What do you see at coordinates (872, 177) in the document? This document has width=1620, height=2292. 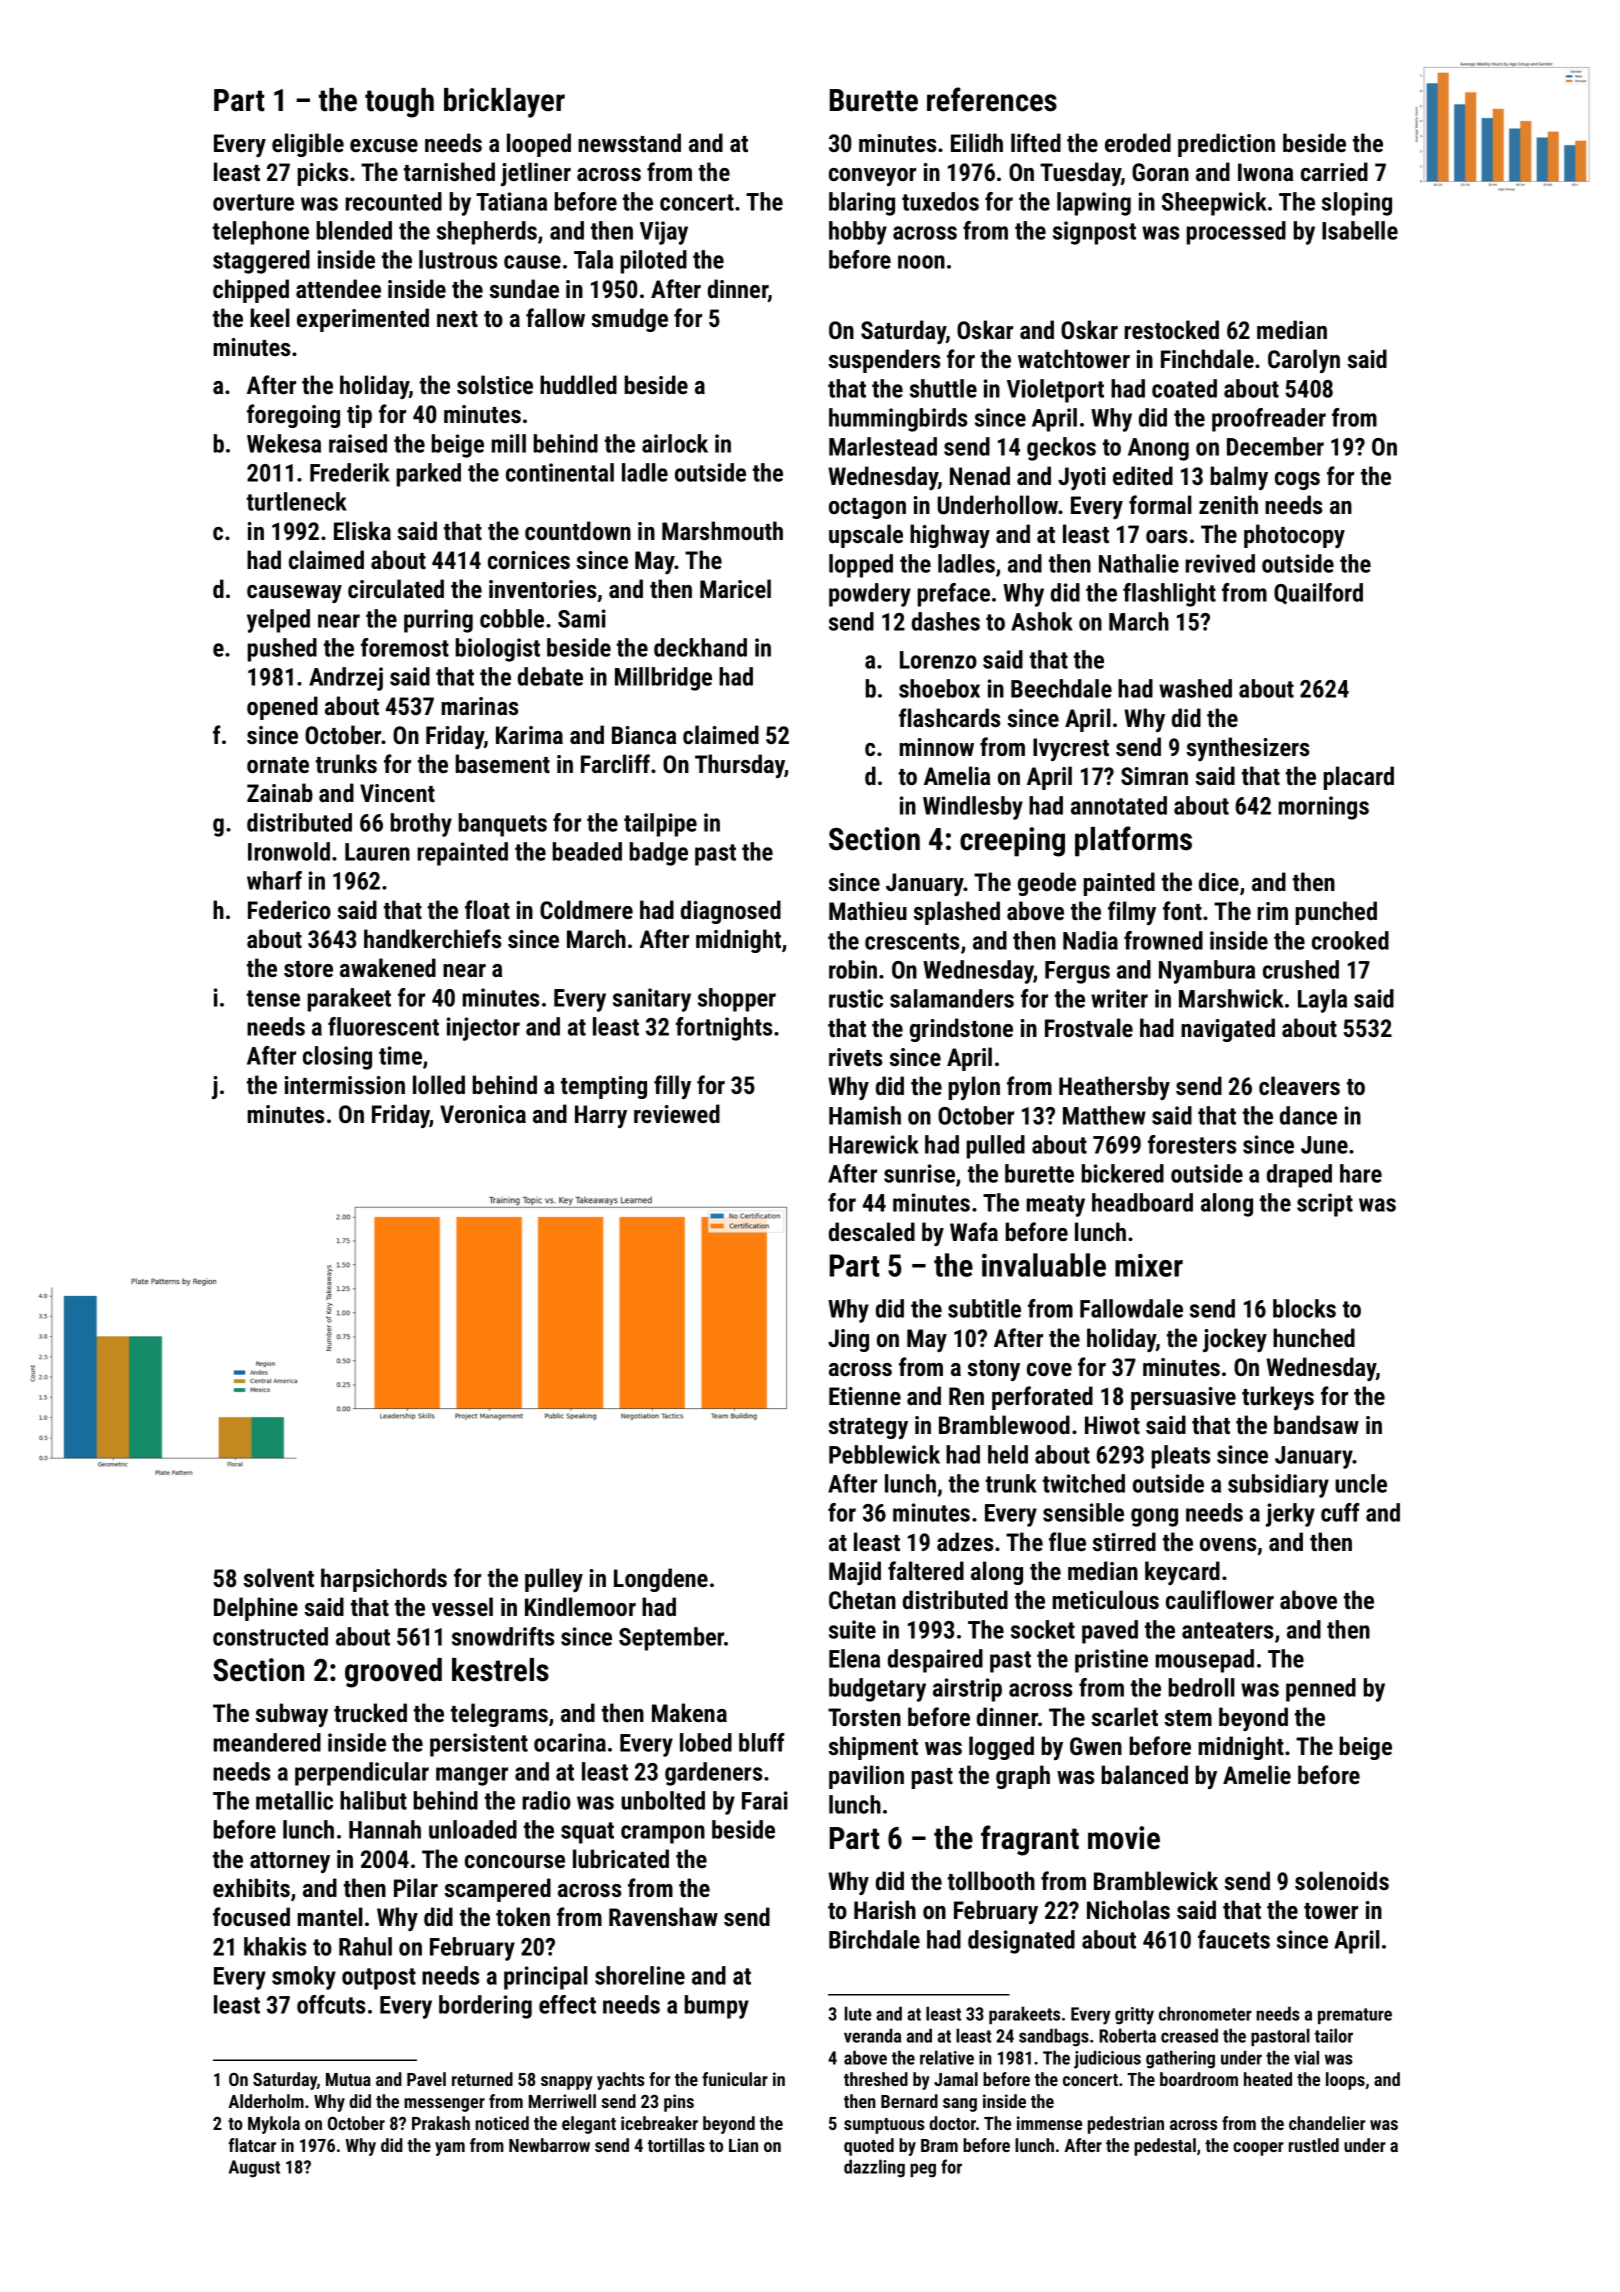 I see `conveyor` at bounding box center [872, 177].
